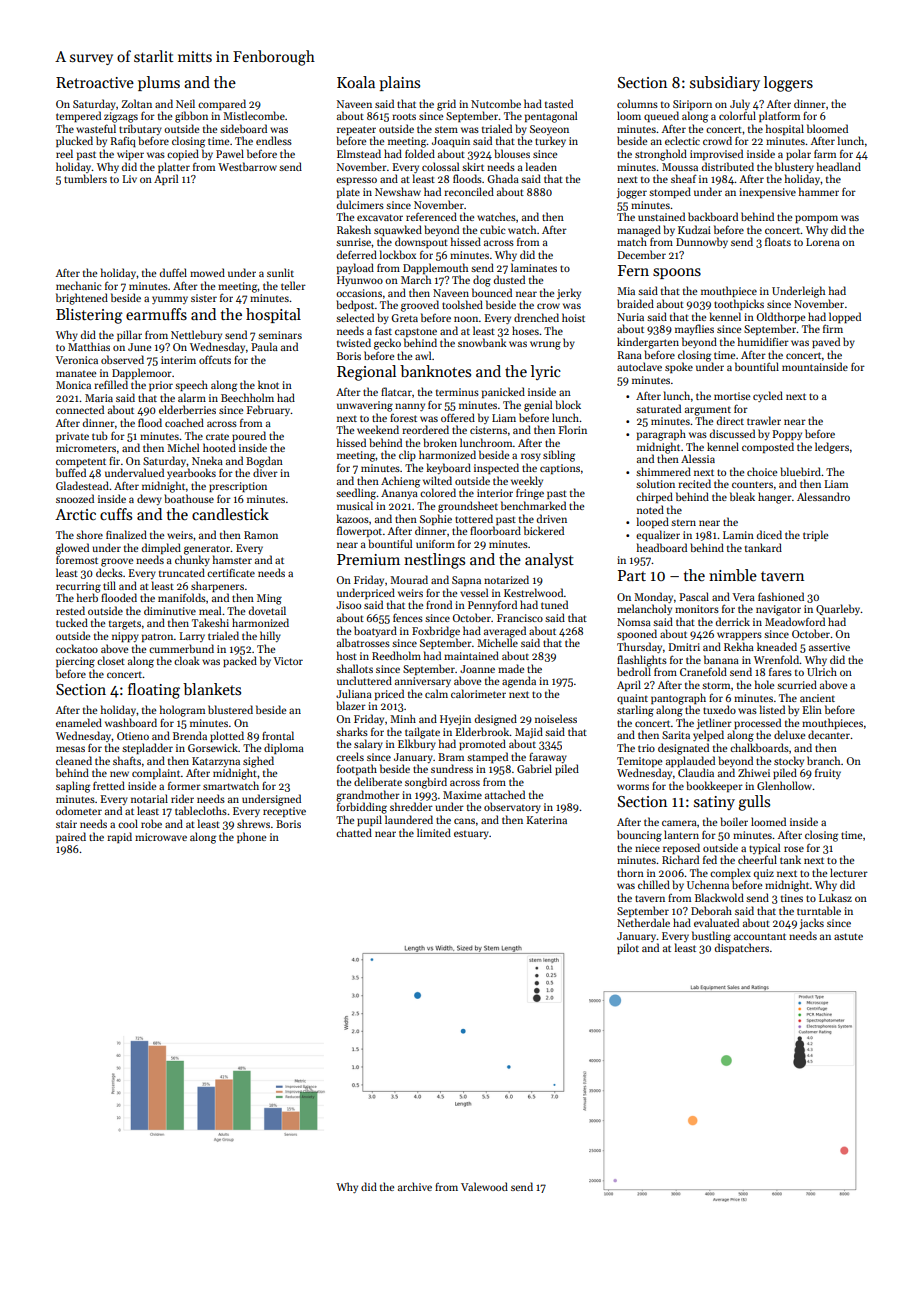 This image has height=1308, width=924. What do you see at coordinates (407, 455) in the image?
I see `clip` at bounding box center [407, 455].
